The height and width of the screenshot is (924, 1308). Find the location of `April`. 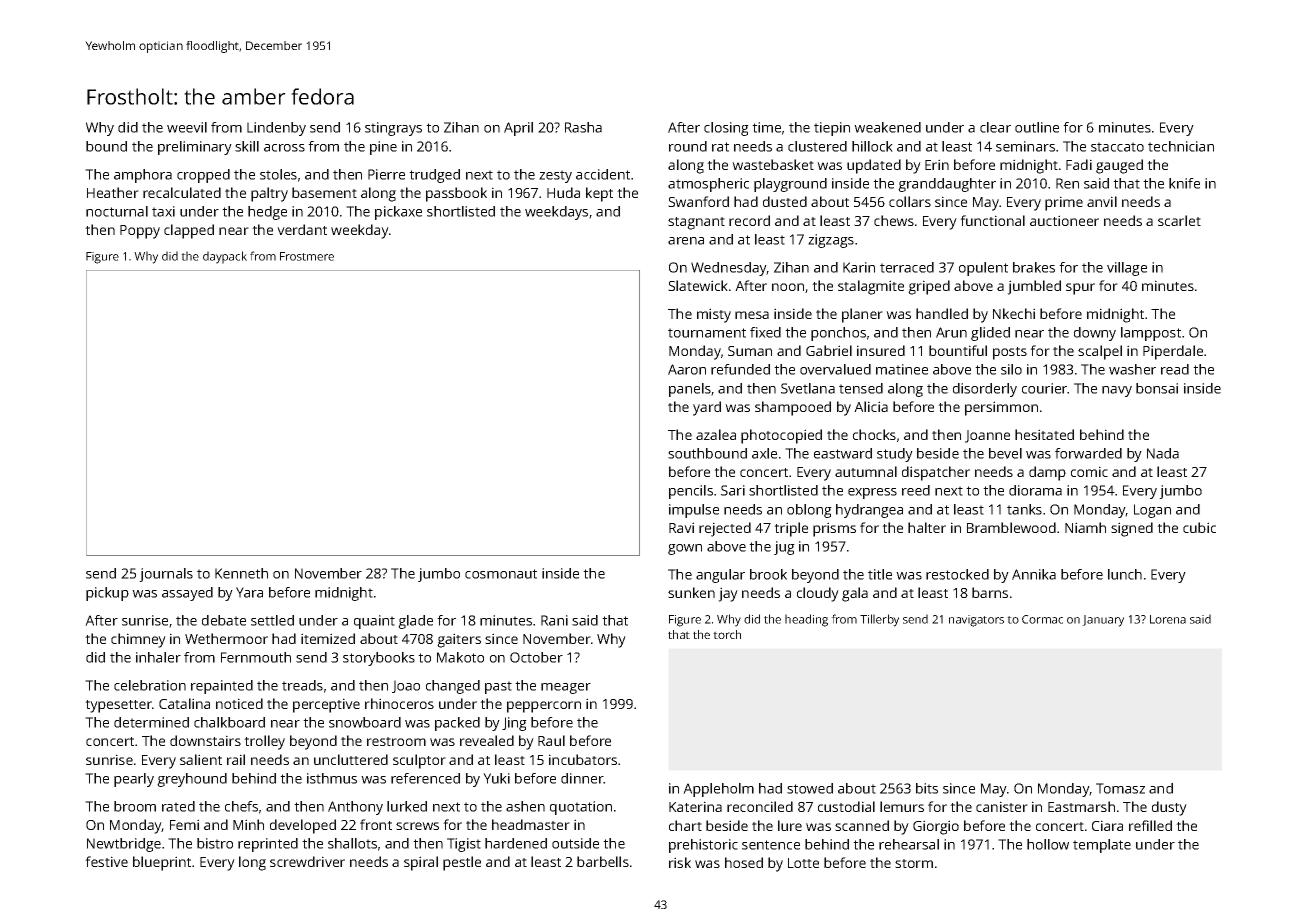

April is located at coordinates (518, 129).
